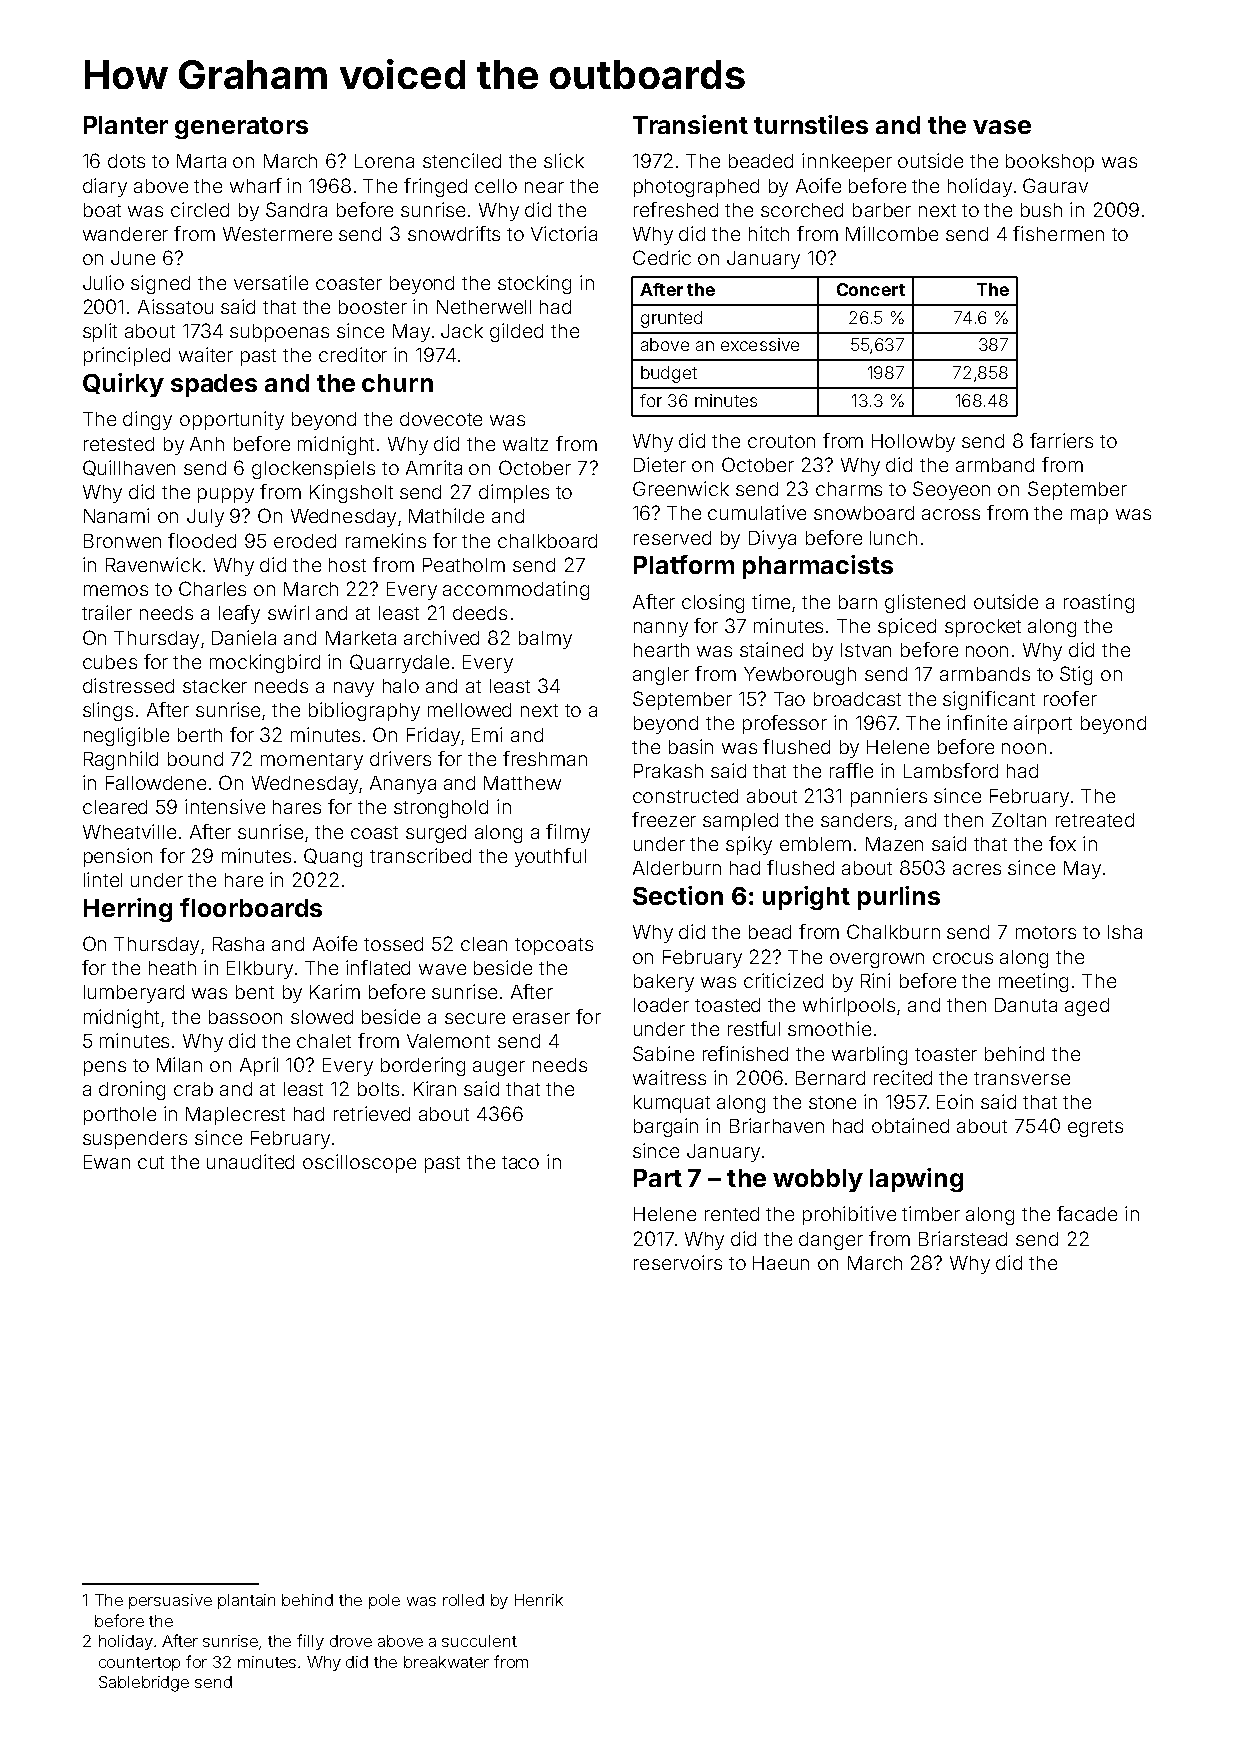  What do you see at coordinates (359, 1163) in the screenshot?
I see `oscilloscope` at bounding box center [359, 1163].
